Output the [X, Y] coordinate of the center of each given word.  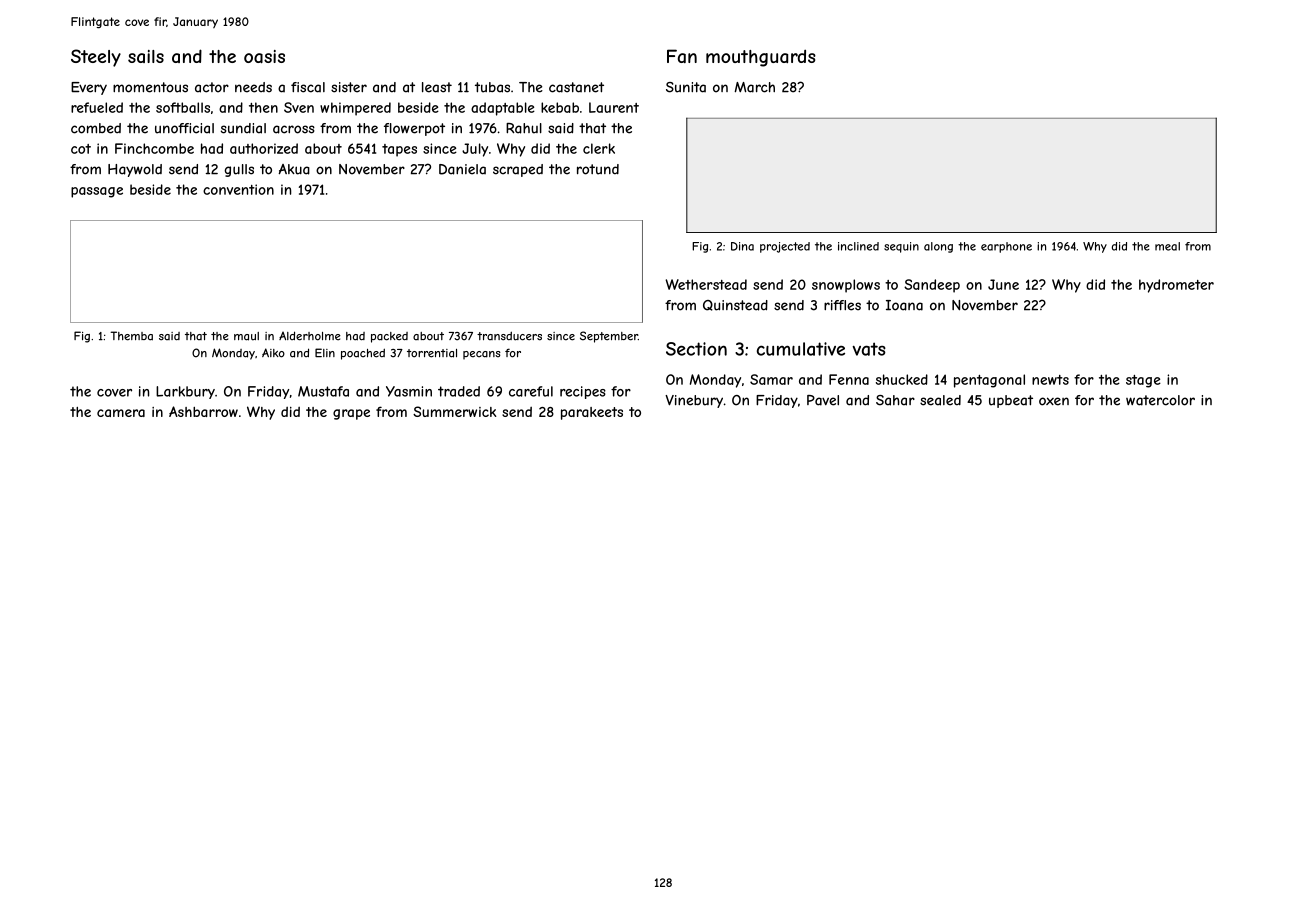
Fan [682, 56]
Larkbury [185, 392]
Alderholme [310, 336]
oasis [264, 56]
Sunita [686, 87]
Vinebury [694, 401]
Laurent [614, 107]
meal [1167, 246]
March [754, 87]
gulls [239, 170]
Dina [742, 246]
